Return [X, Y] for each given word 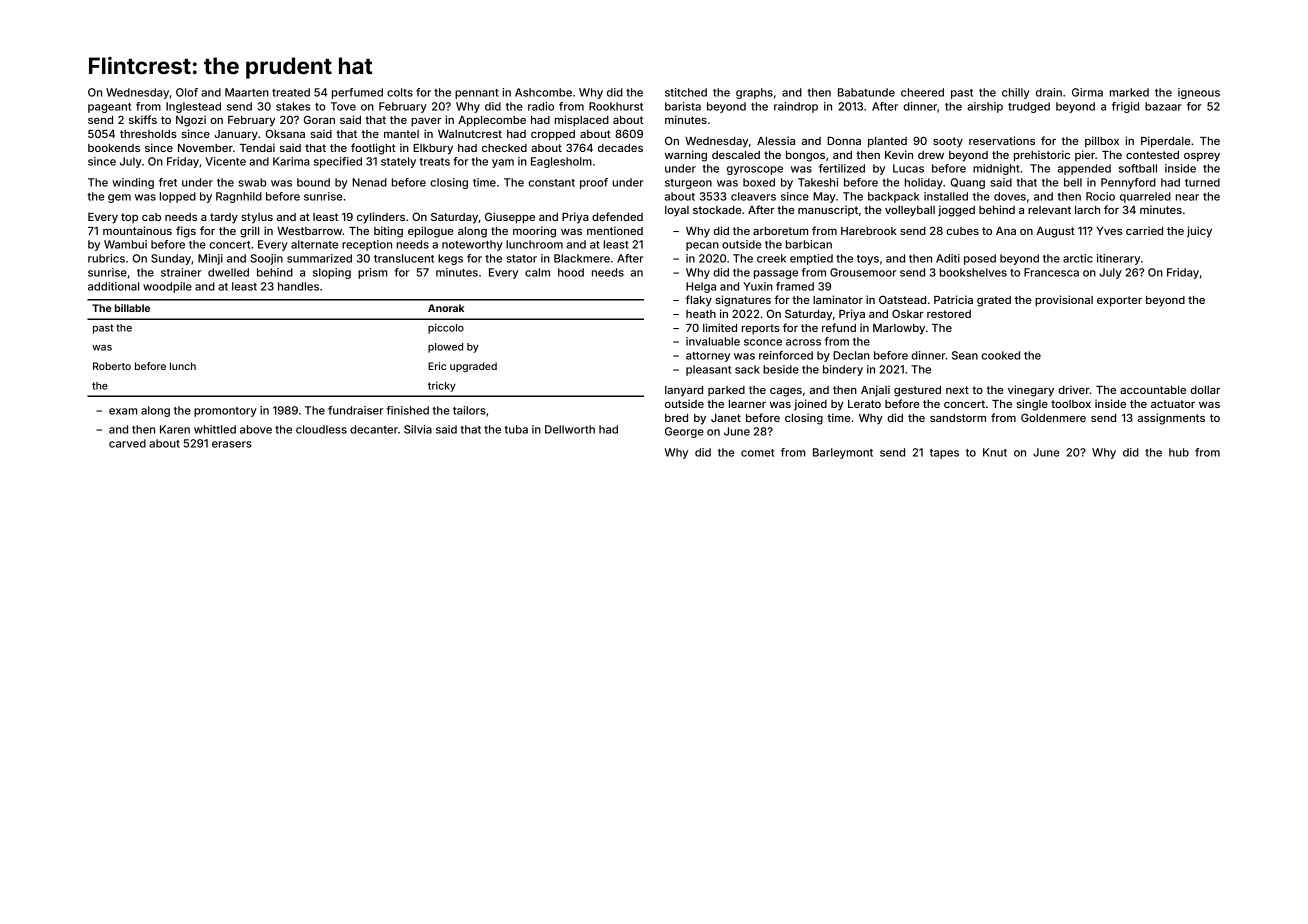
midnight [996, 169]
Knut [995, 452]
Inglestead [193, 107]
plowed [445, 348]
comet [757, 453]
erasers [232, 444]
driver [1074, 389]
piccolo [446, 328]
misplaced [582, 121]
